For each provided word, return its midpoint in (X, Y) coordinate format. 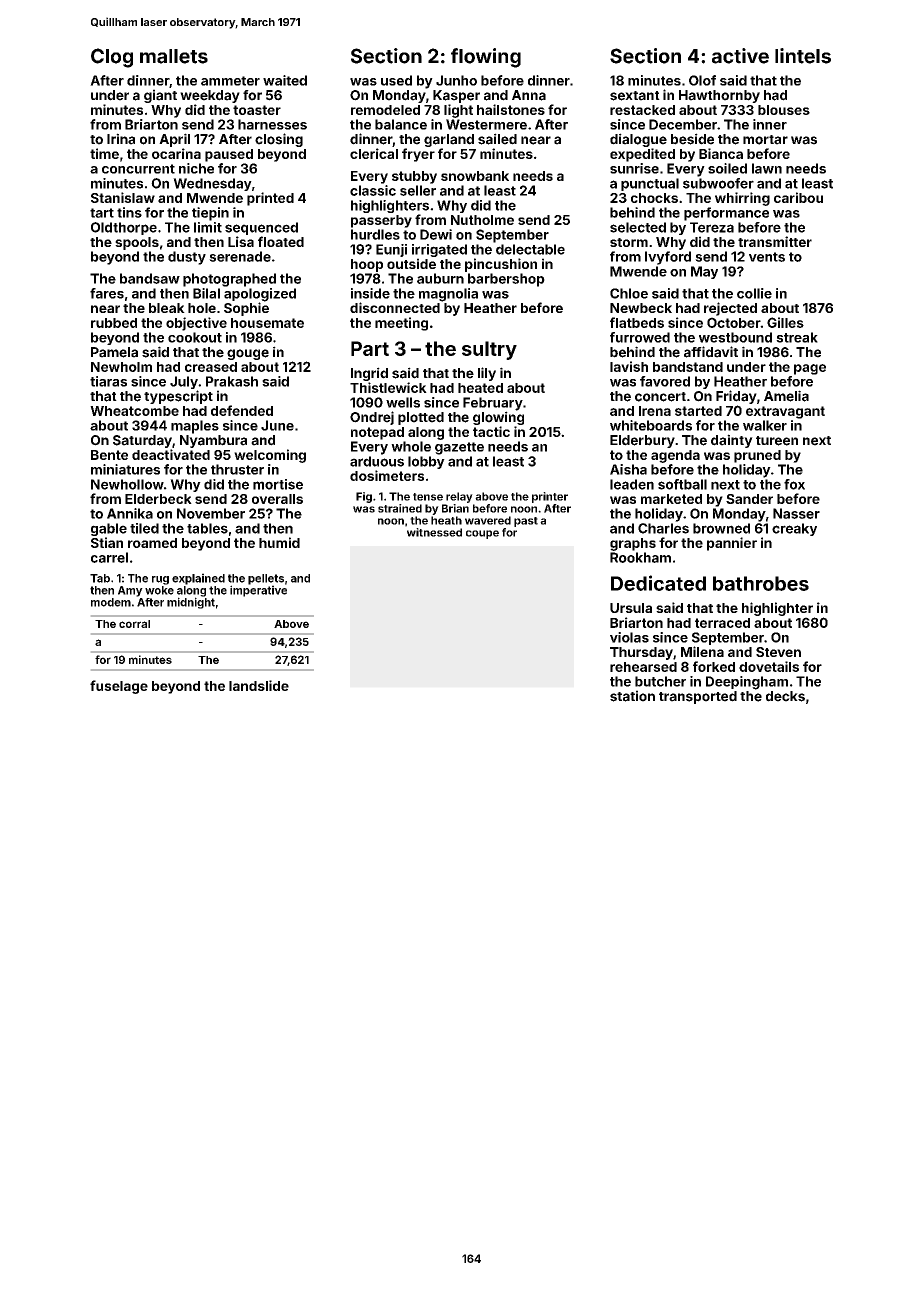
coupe (482, 534)
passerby (381, 221)
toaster (257, 110)
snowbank (475, 176)
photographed (229, 280)
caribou (798, 197)
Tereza (712, 227)
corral (134, 624)
